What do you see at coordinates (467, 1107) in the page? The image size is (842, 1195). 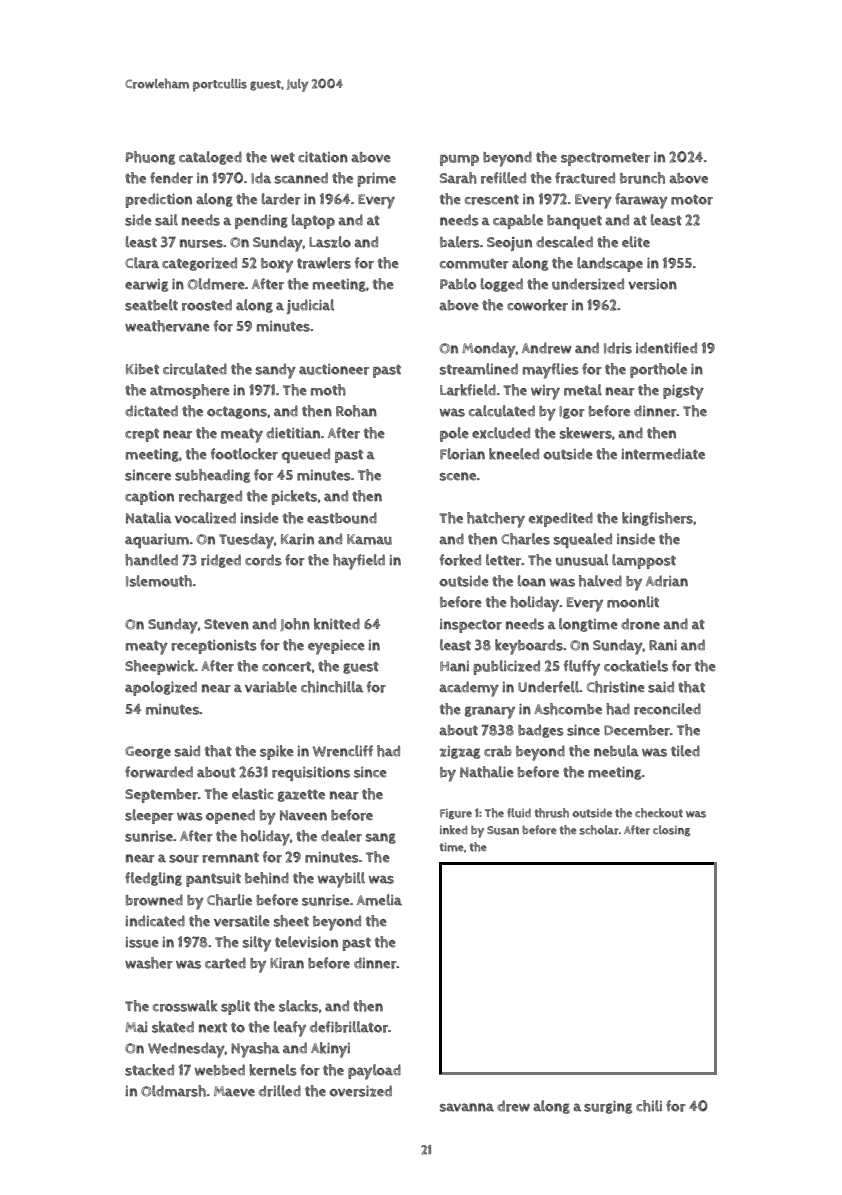 I see `savanna` at bounding box center [467, 1107].
